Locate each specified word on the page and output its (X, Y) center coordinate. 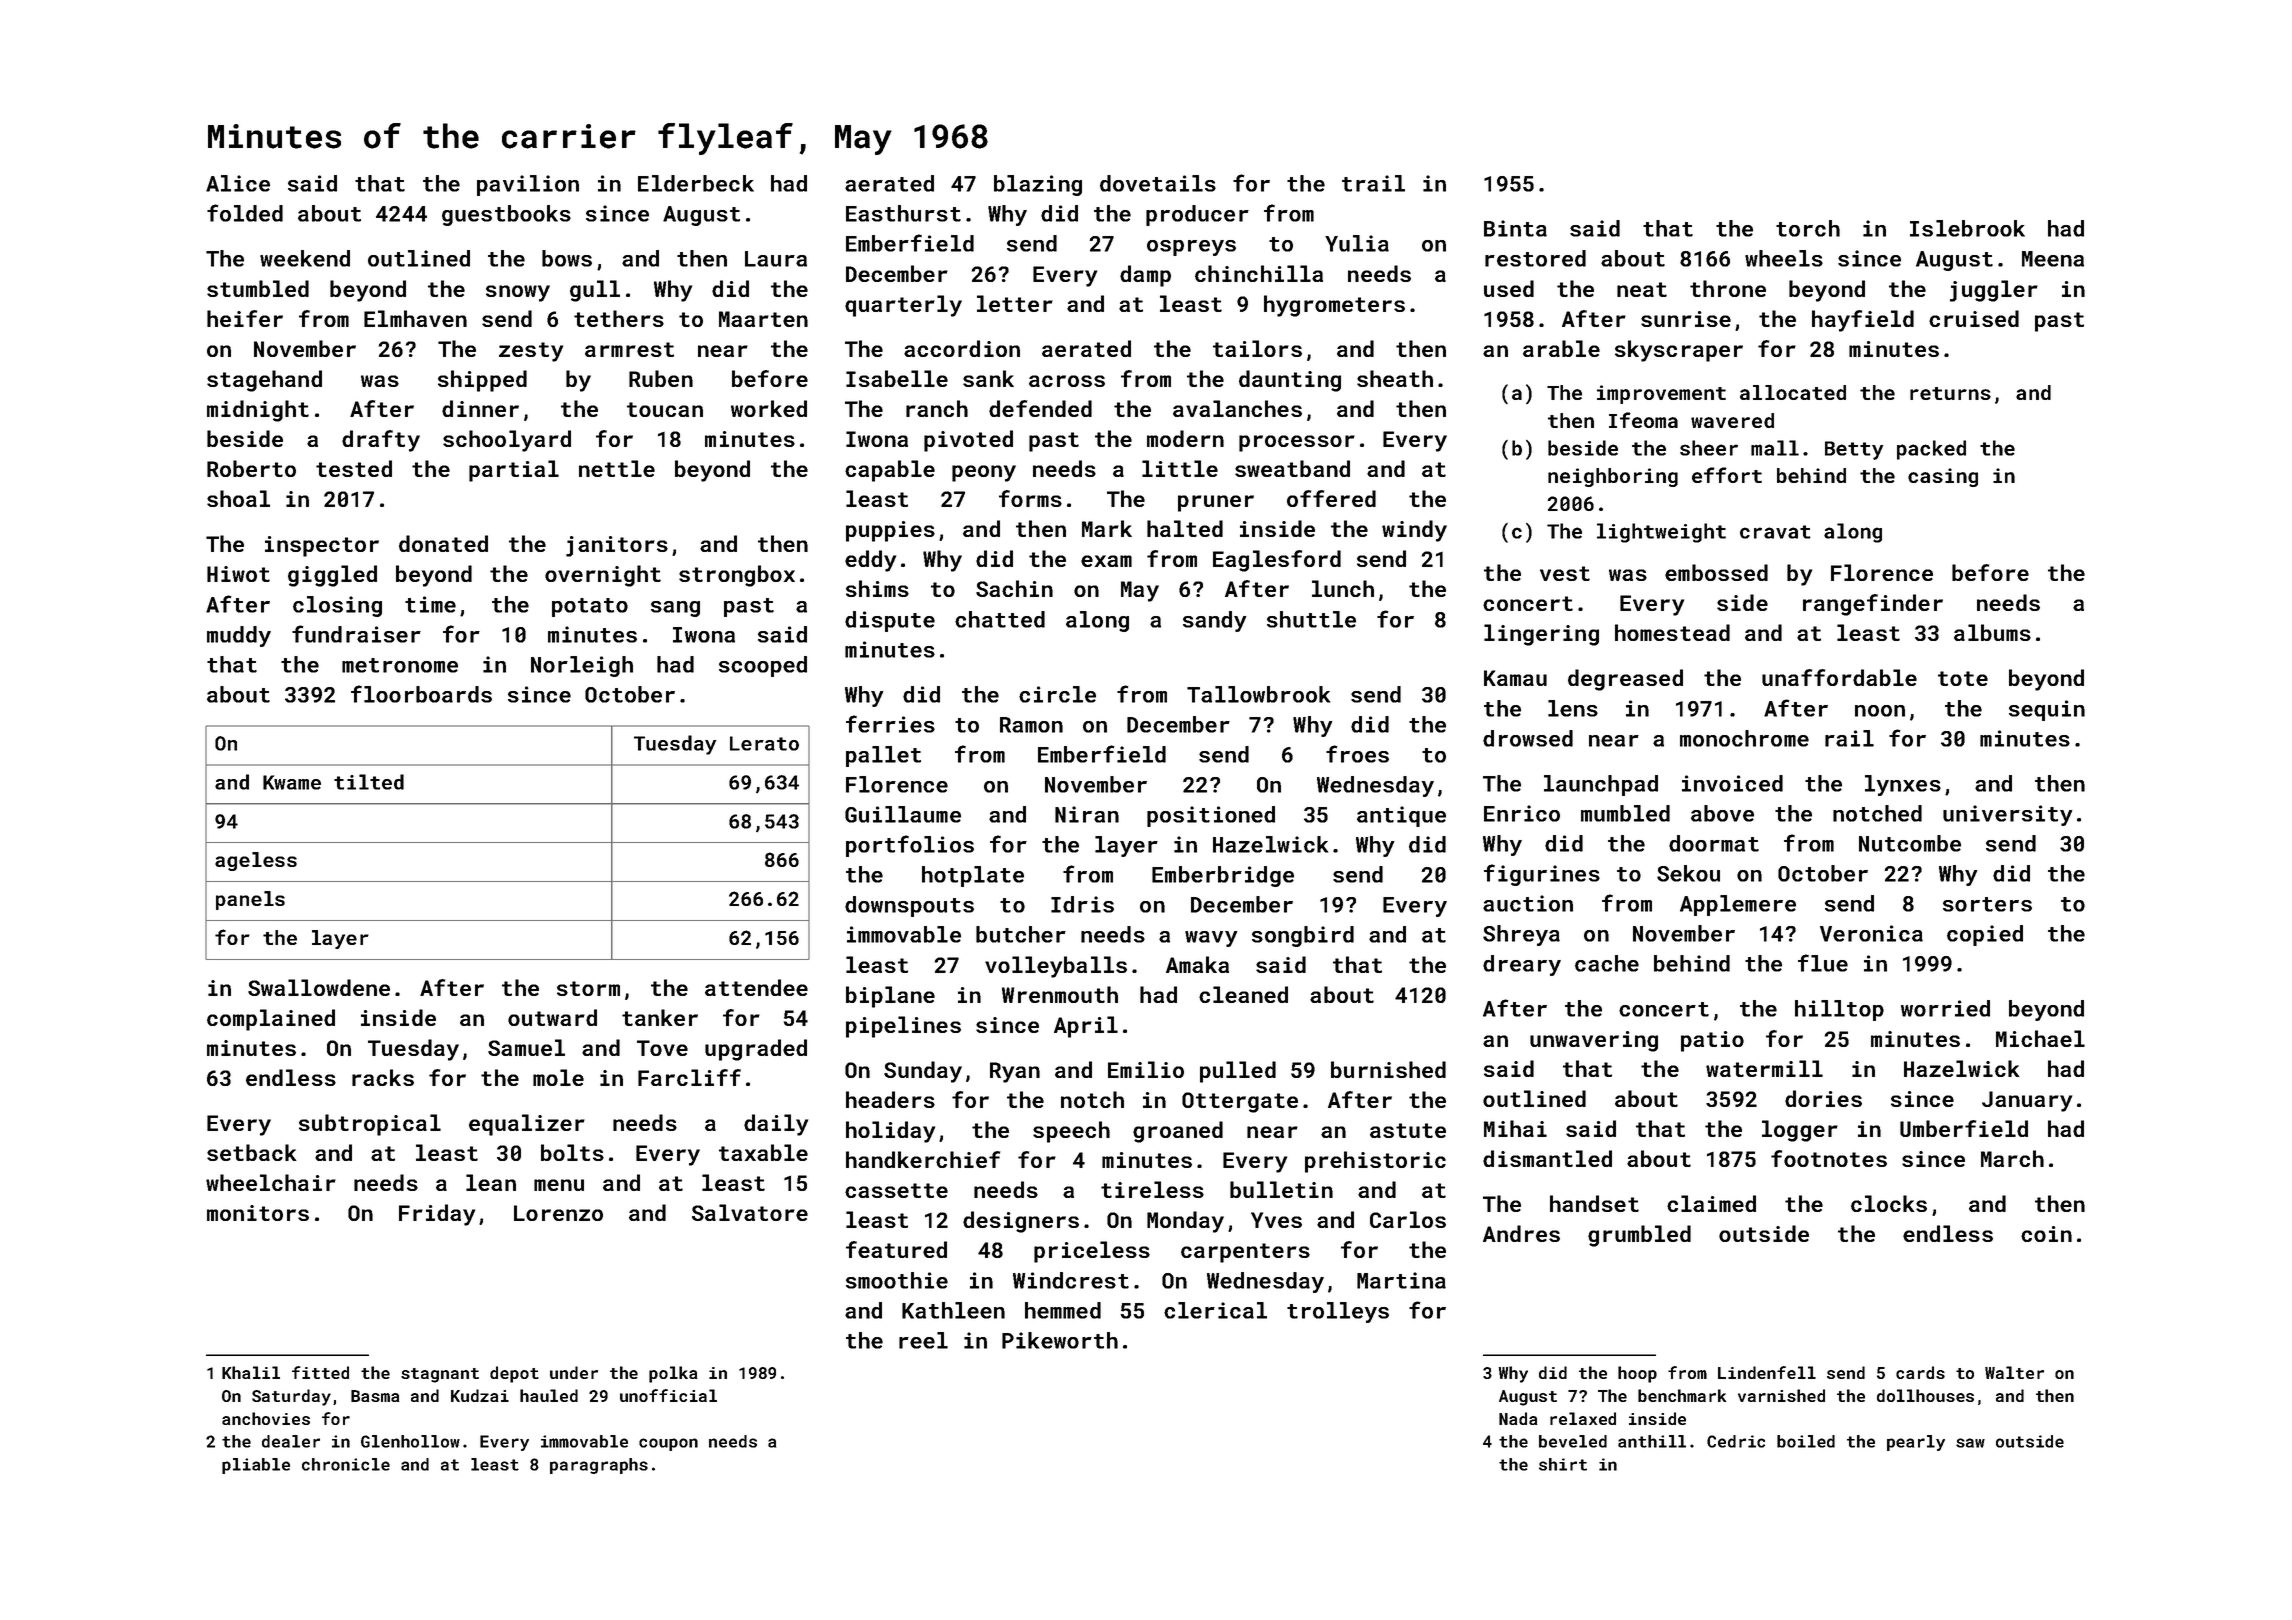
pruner (1216, 503)
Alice (238, 183)
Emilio (1146, 1069)
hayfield (1863, 321)
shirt (1563, 1464)
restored (1535, 258)
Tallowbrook (1258, 694)
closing (337, 606)
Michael (2040, 1038)
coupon (668, 1444)
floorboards (421, 694)
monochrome (1744, 738)
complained (271, 1020)
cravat (1775, 532)
